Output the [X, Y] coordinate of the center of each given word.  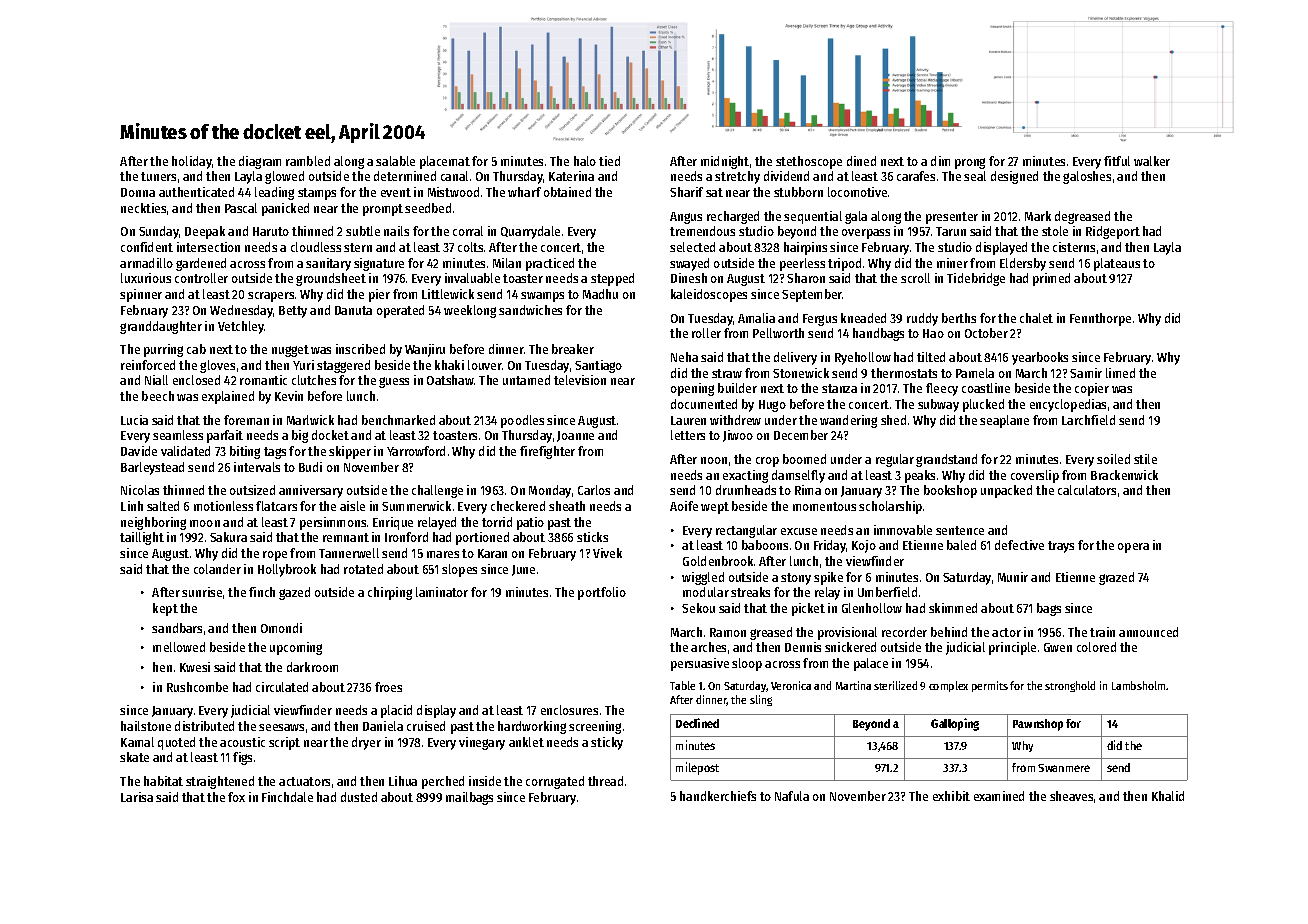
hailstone [146, 726]
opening [692, 389]
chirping [390, 593]
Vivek [607, 553]
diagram [260, 162]
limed [1120, 373]
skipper [350, 452]
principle [1012, 648]
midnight [725, 162]
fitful [1117, 161]
